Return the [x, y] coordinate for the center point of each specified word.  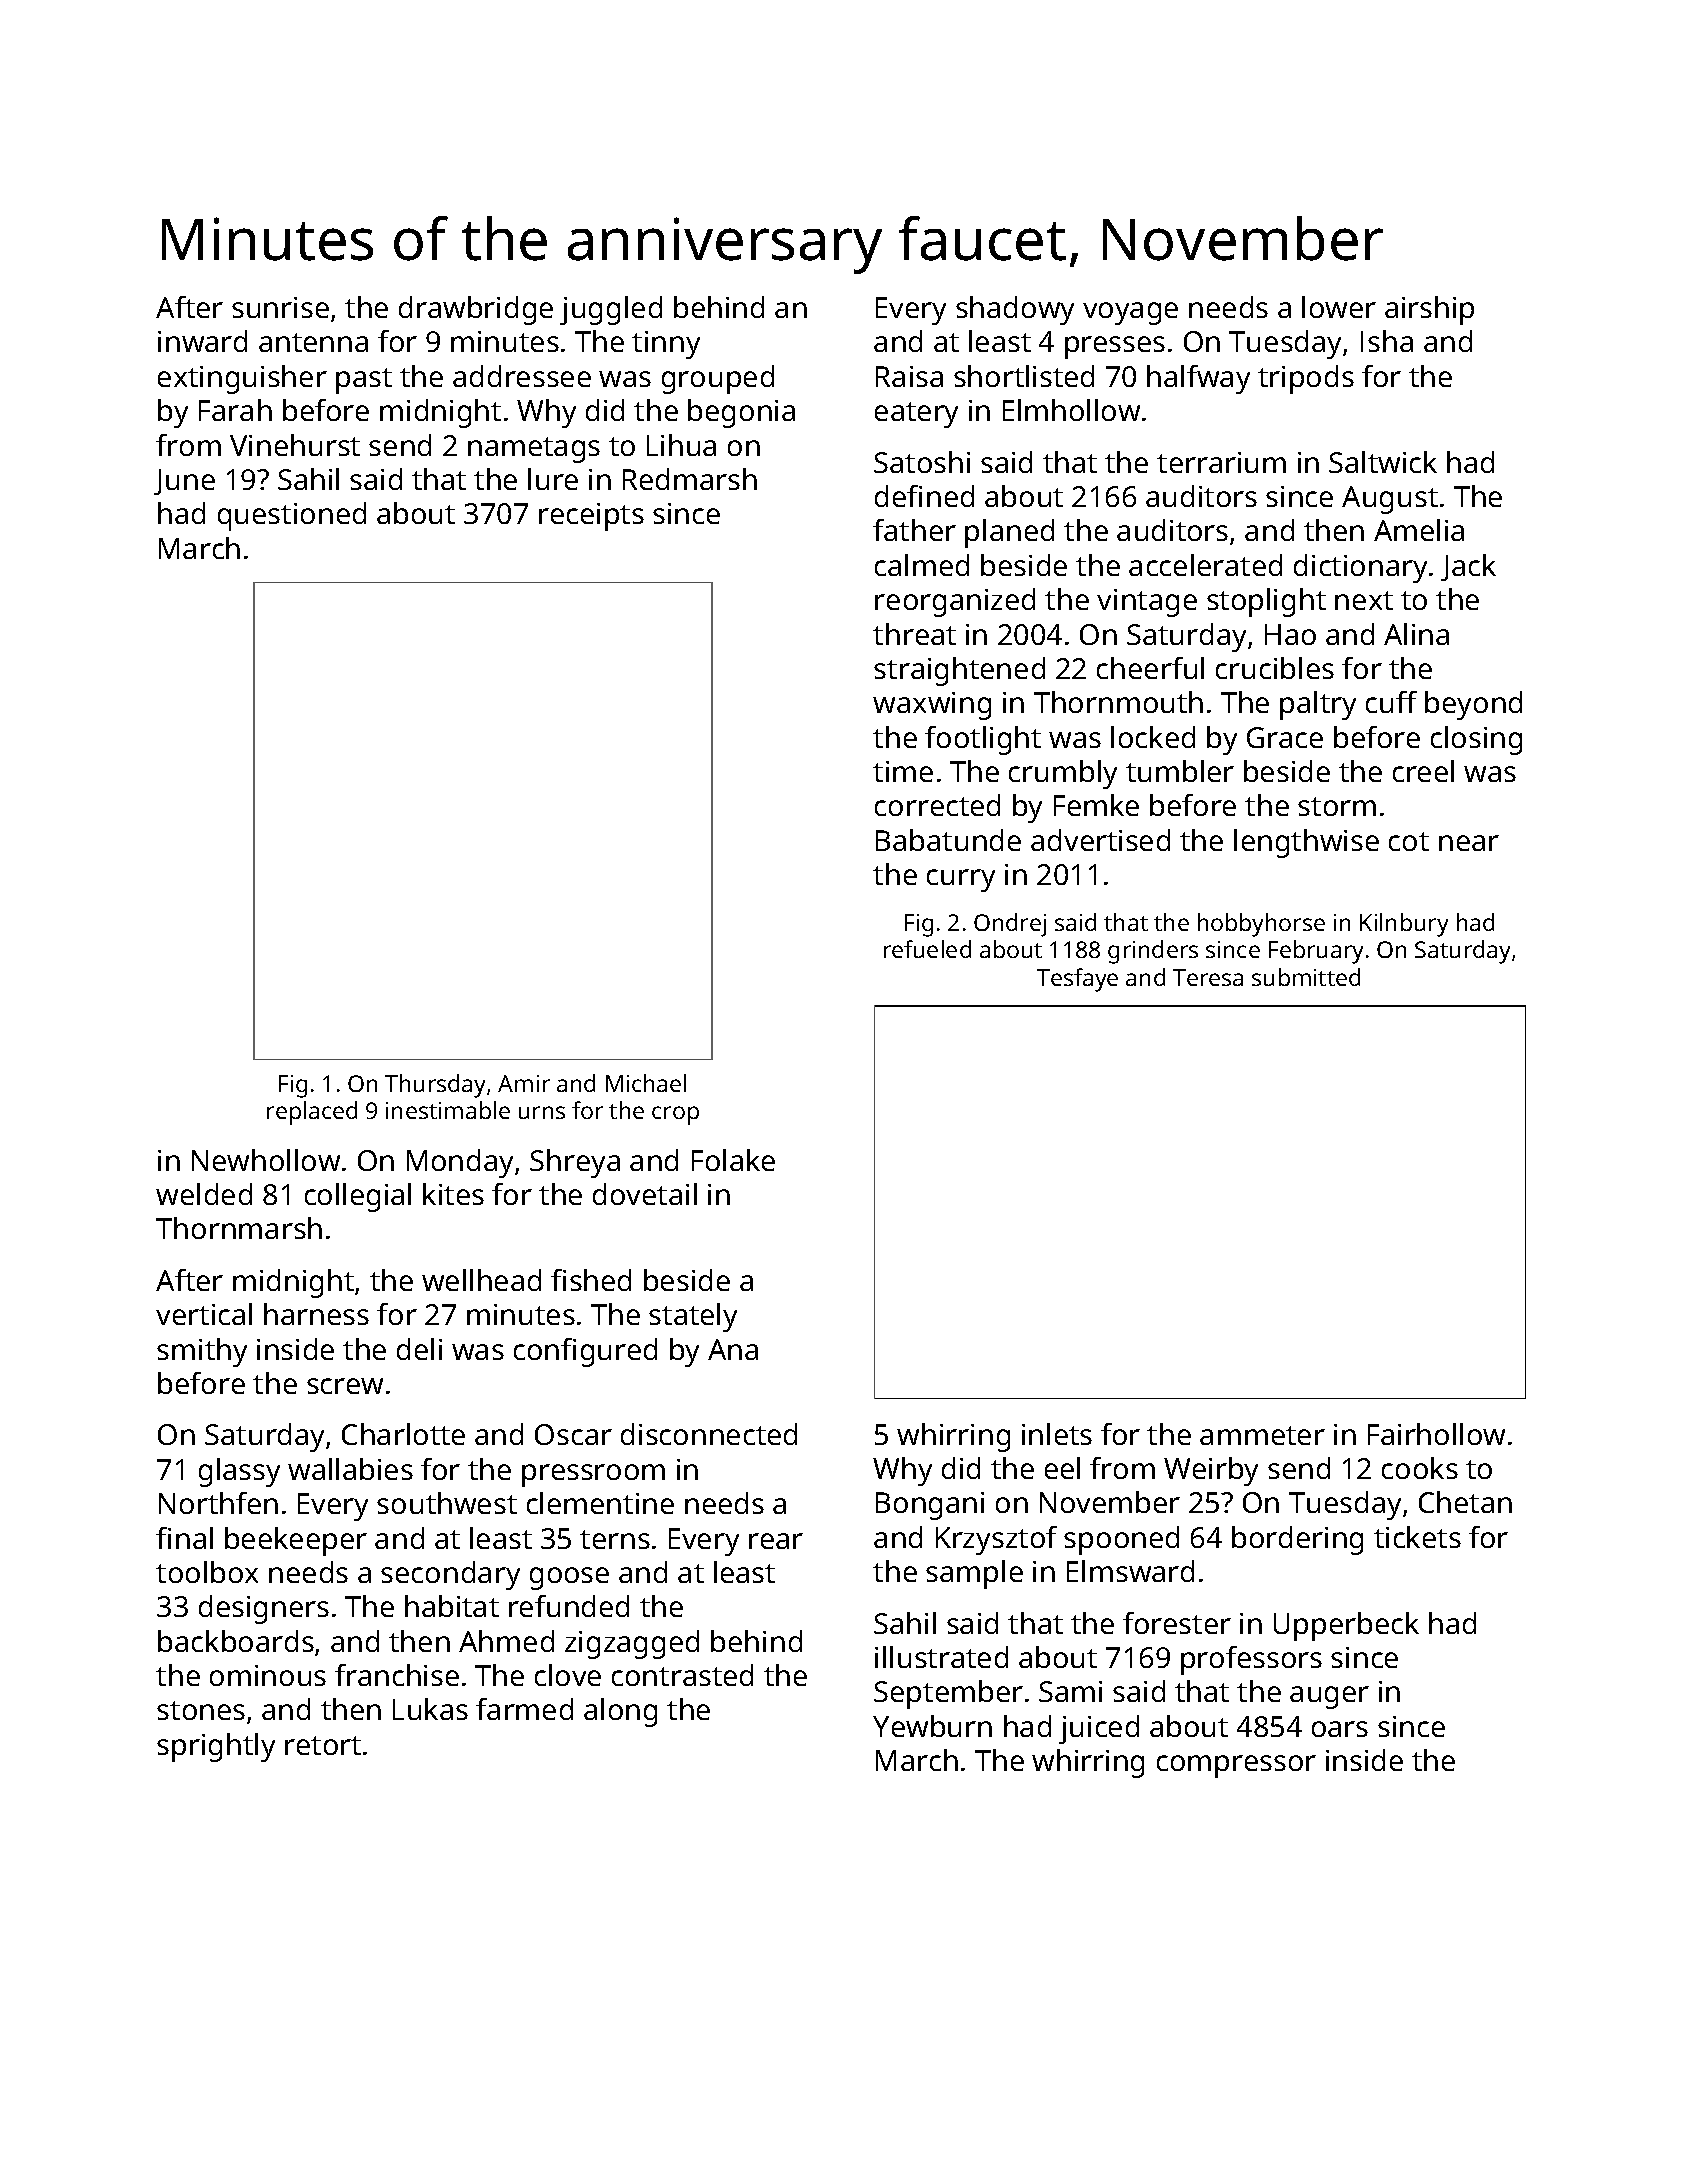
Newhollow [266, 1160]
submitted [1306, 977]
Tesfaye [1077, 980]
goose [569, 1578]
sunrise [280, 307]
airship [1429, 310]
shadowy [1015, 310]
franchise [397, 1675]
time [903, 771]
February [1316, 952]
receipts [591, 517]
